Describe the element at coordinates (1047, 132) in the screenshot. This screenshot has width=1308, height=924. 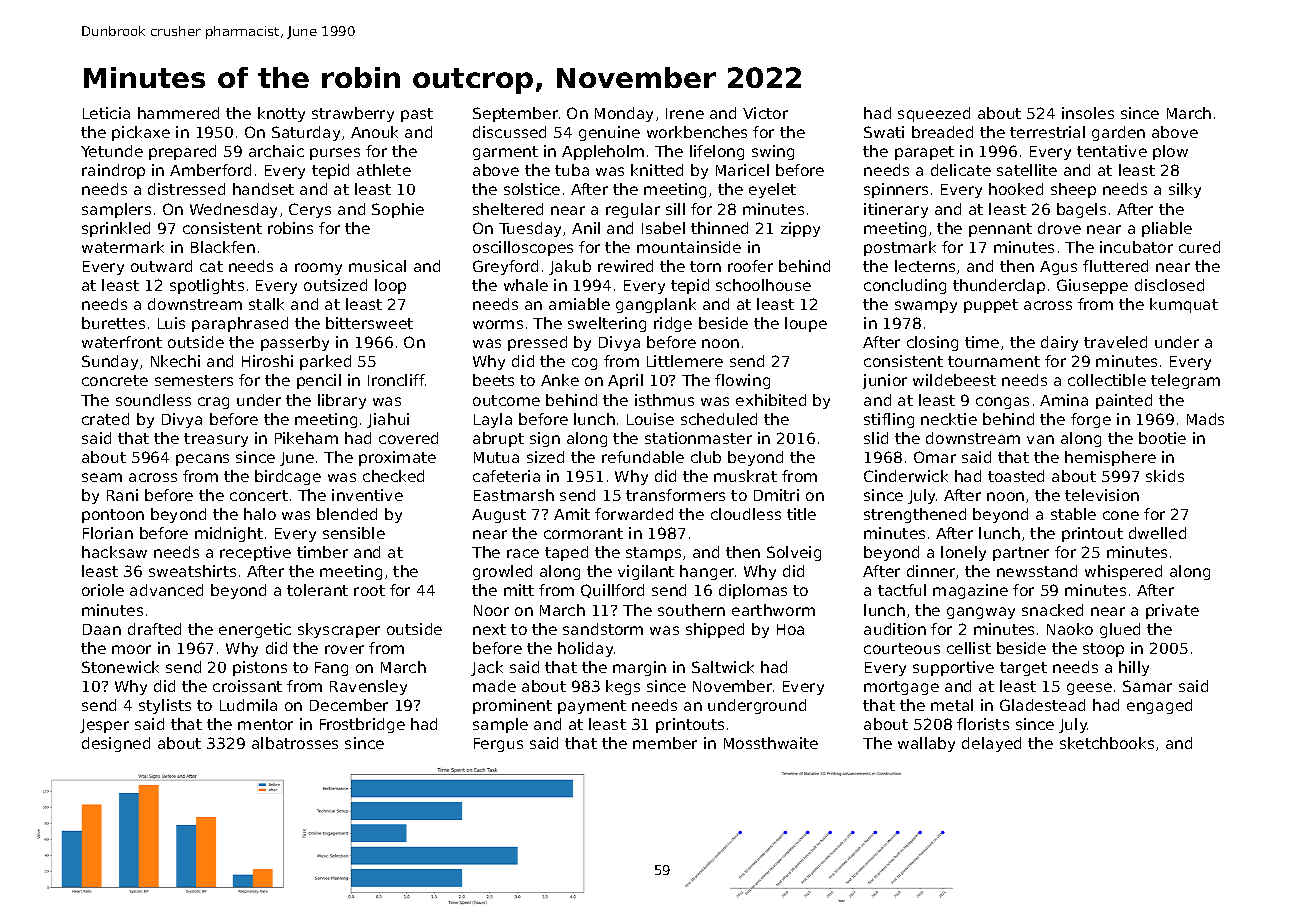
I see `terrestrial` at that location.
